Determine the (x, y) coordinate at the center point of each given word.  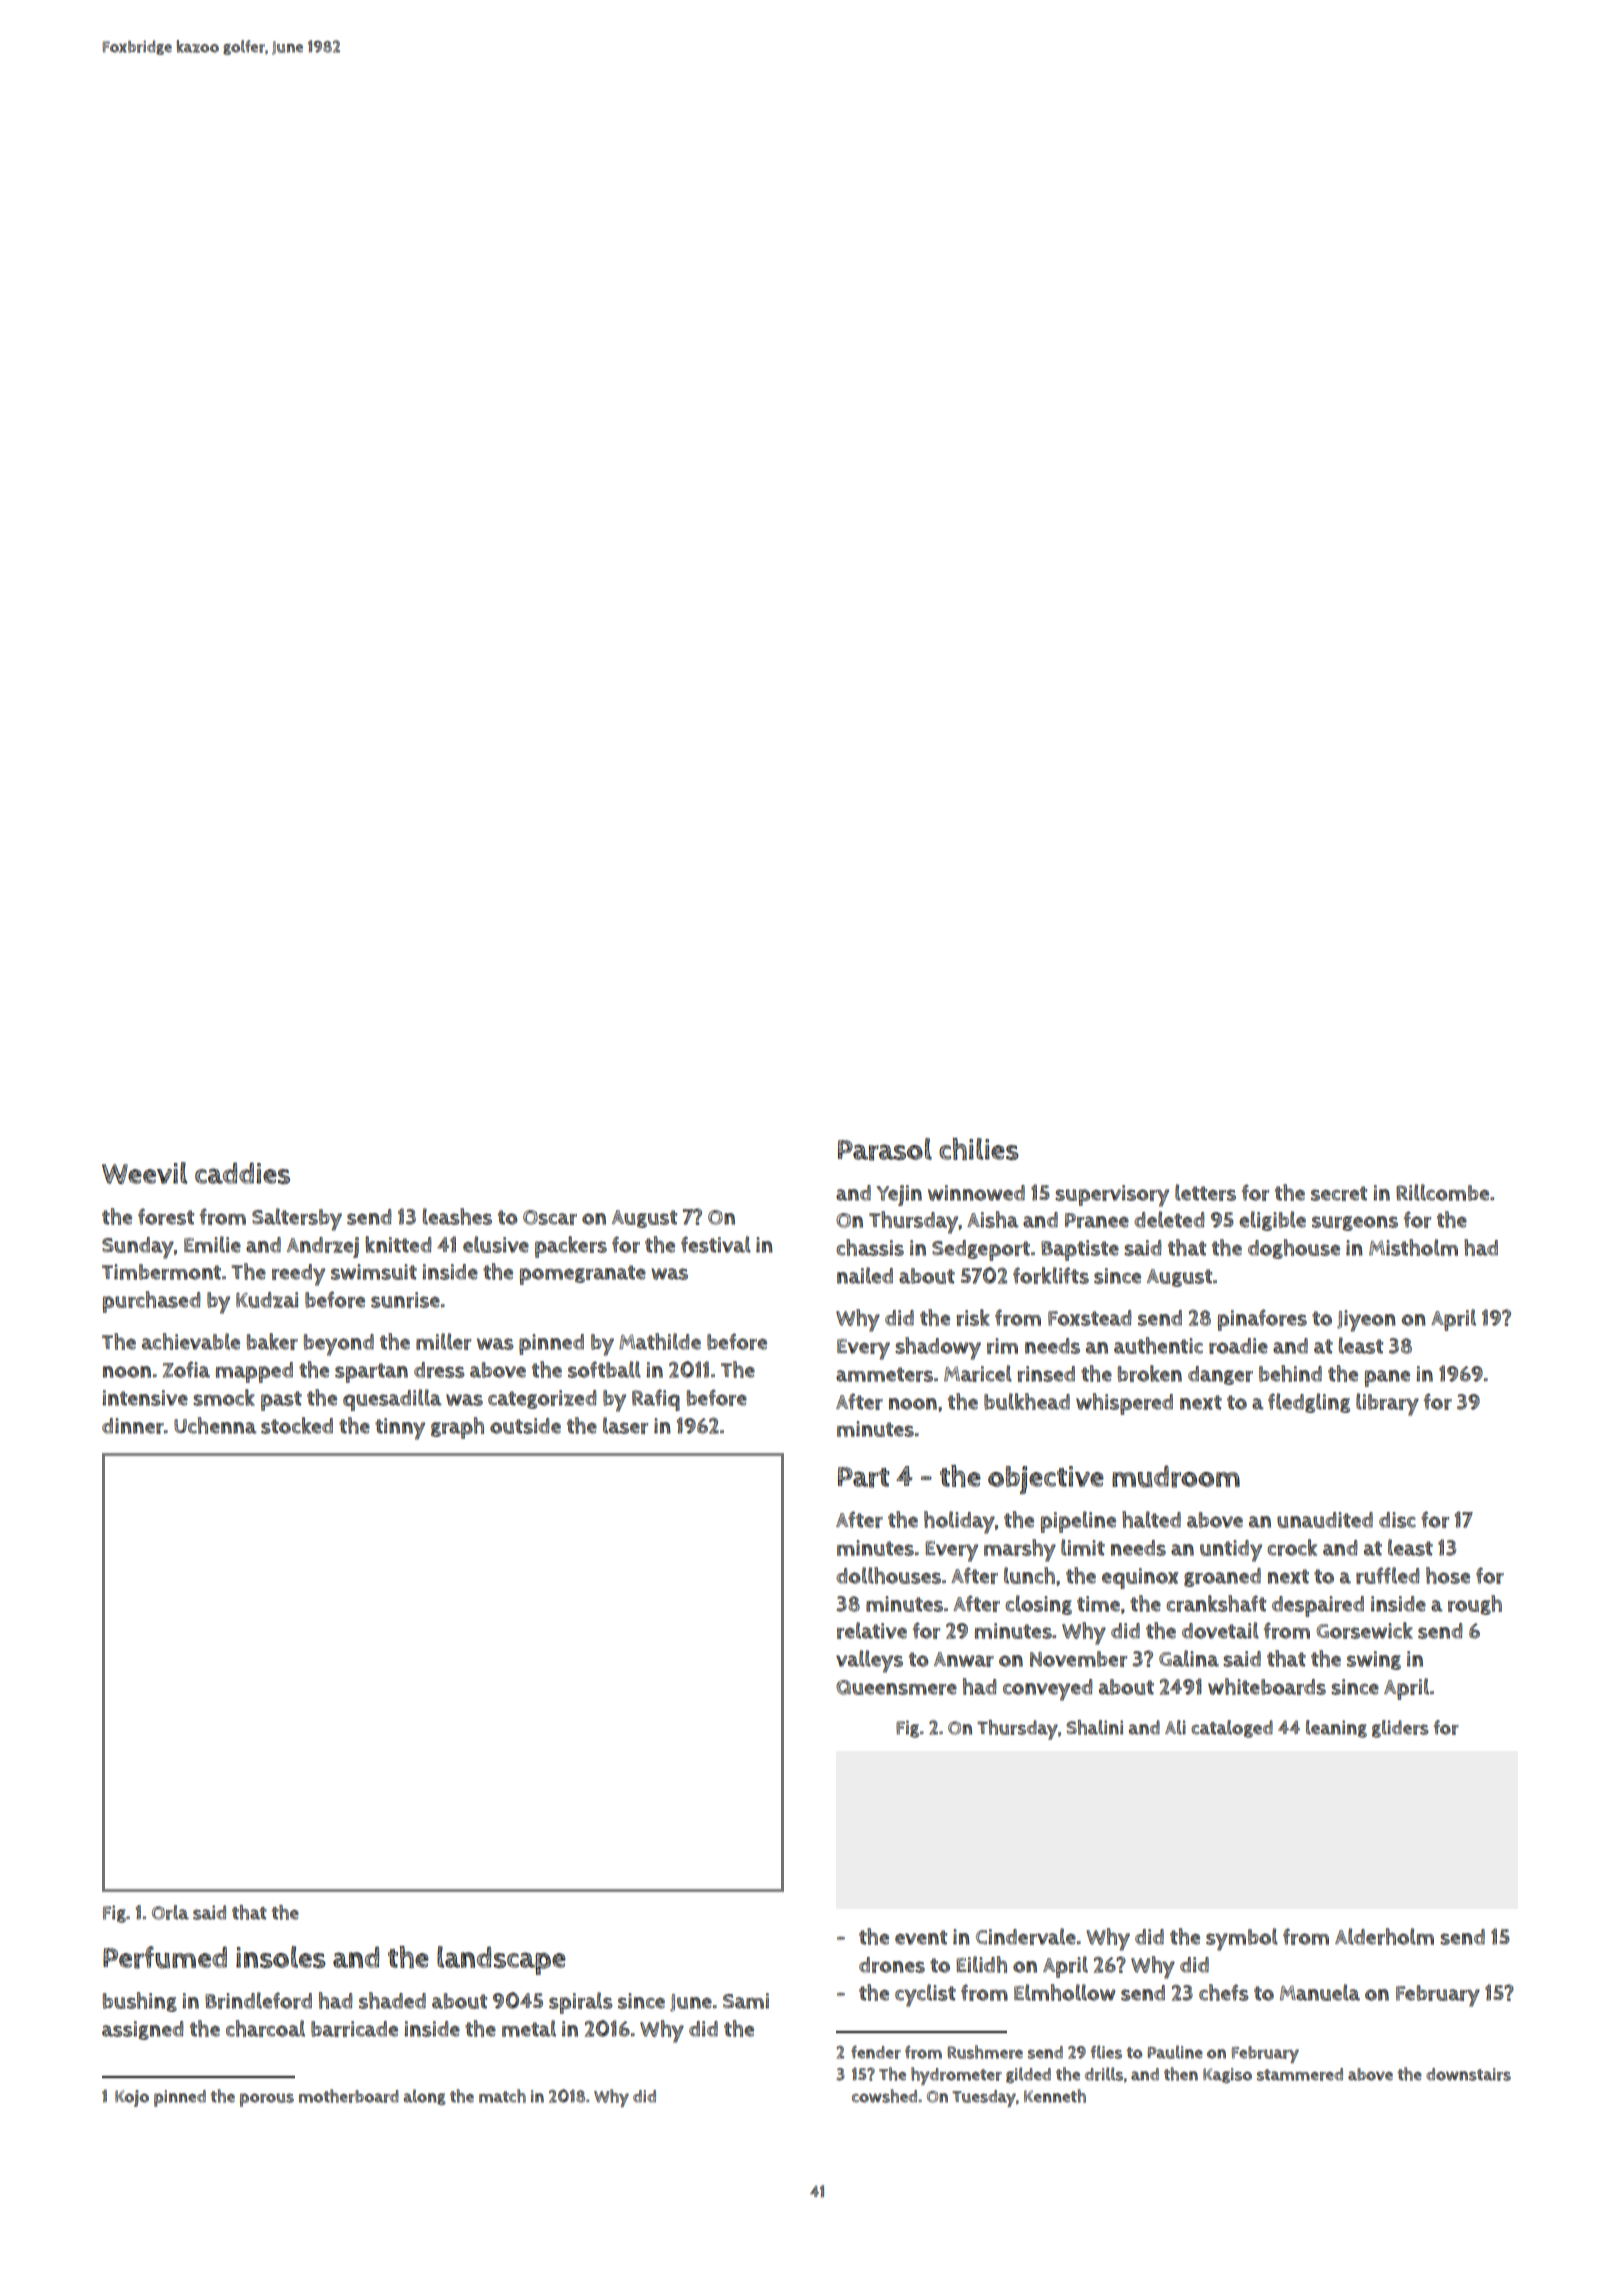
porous (267, 2100)
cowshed (884, 2096)
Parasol (885, 1149)
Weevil (144, 1173)
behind (1290, 1373)
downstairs (1468, 2074)
